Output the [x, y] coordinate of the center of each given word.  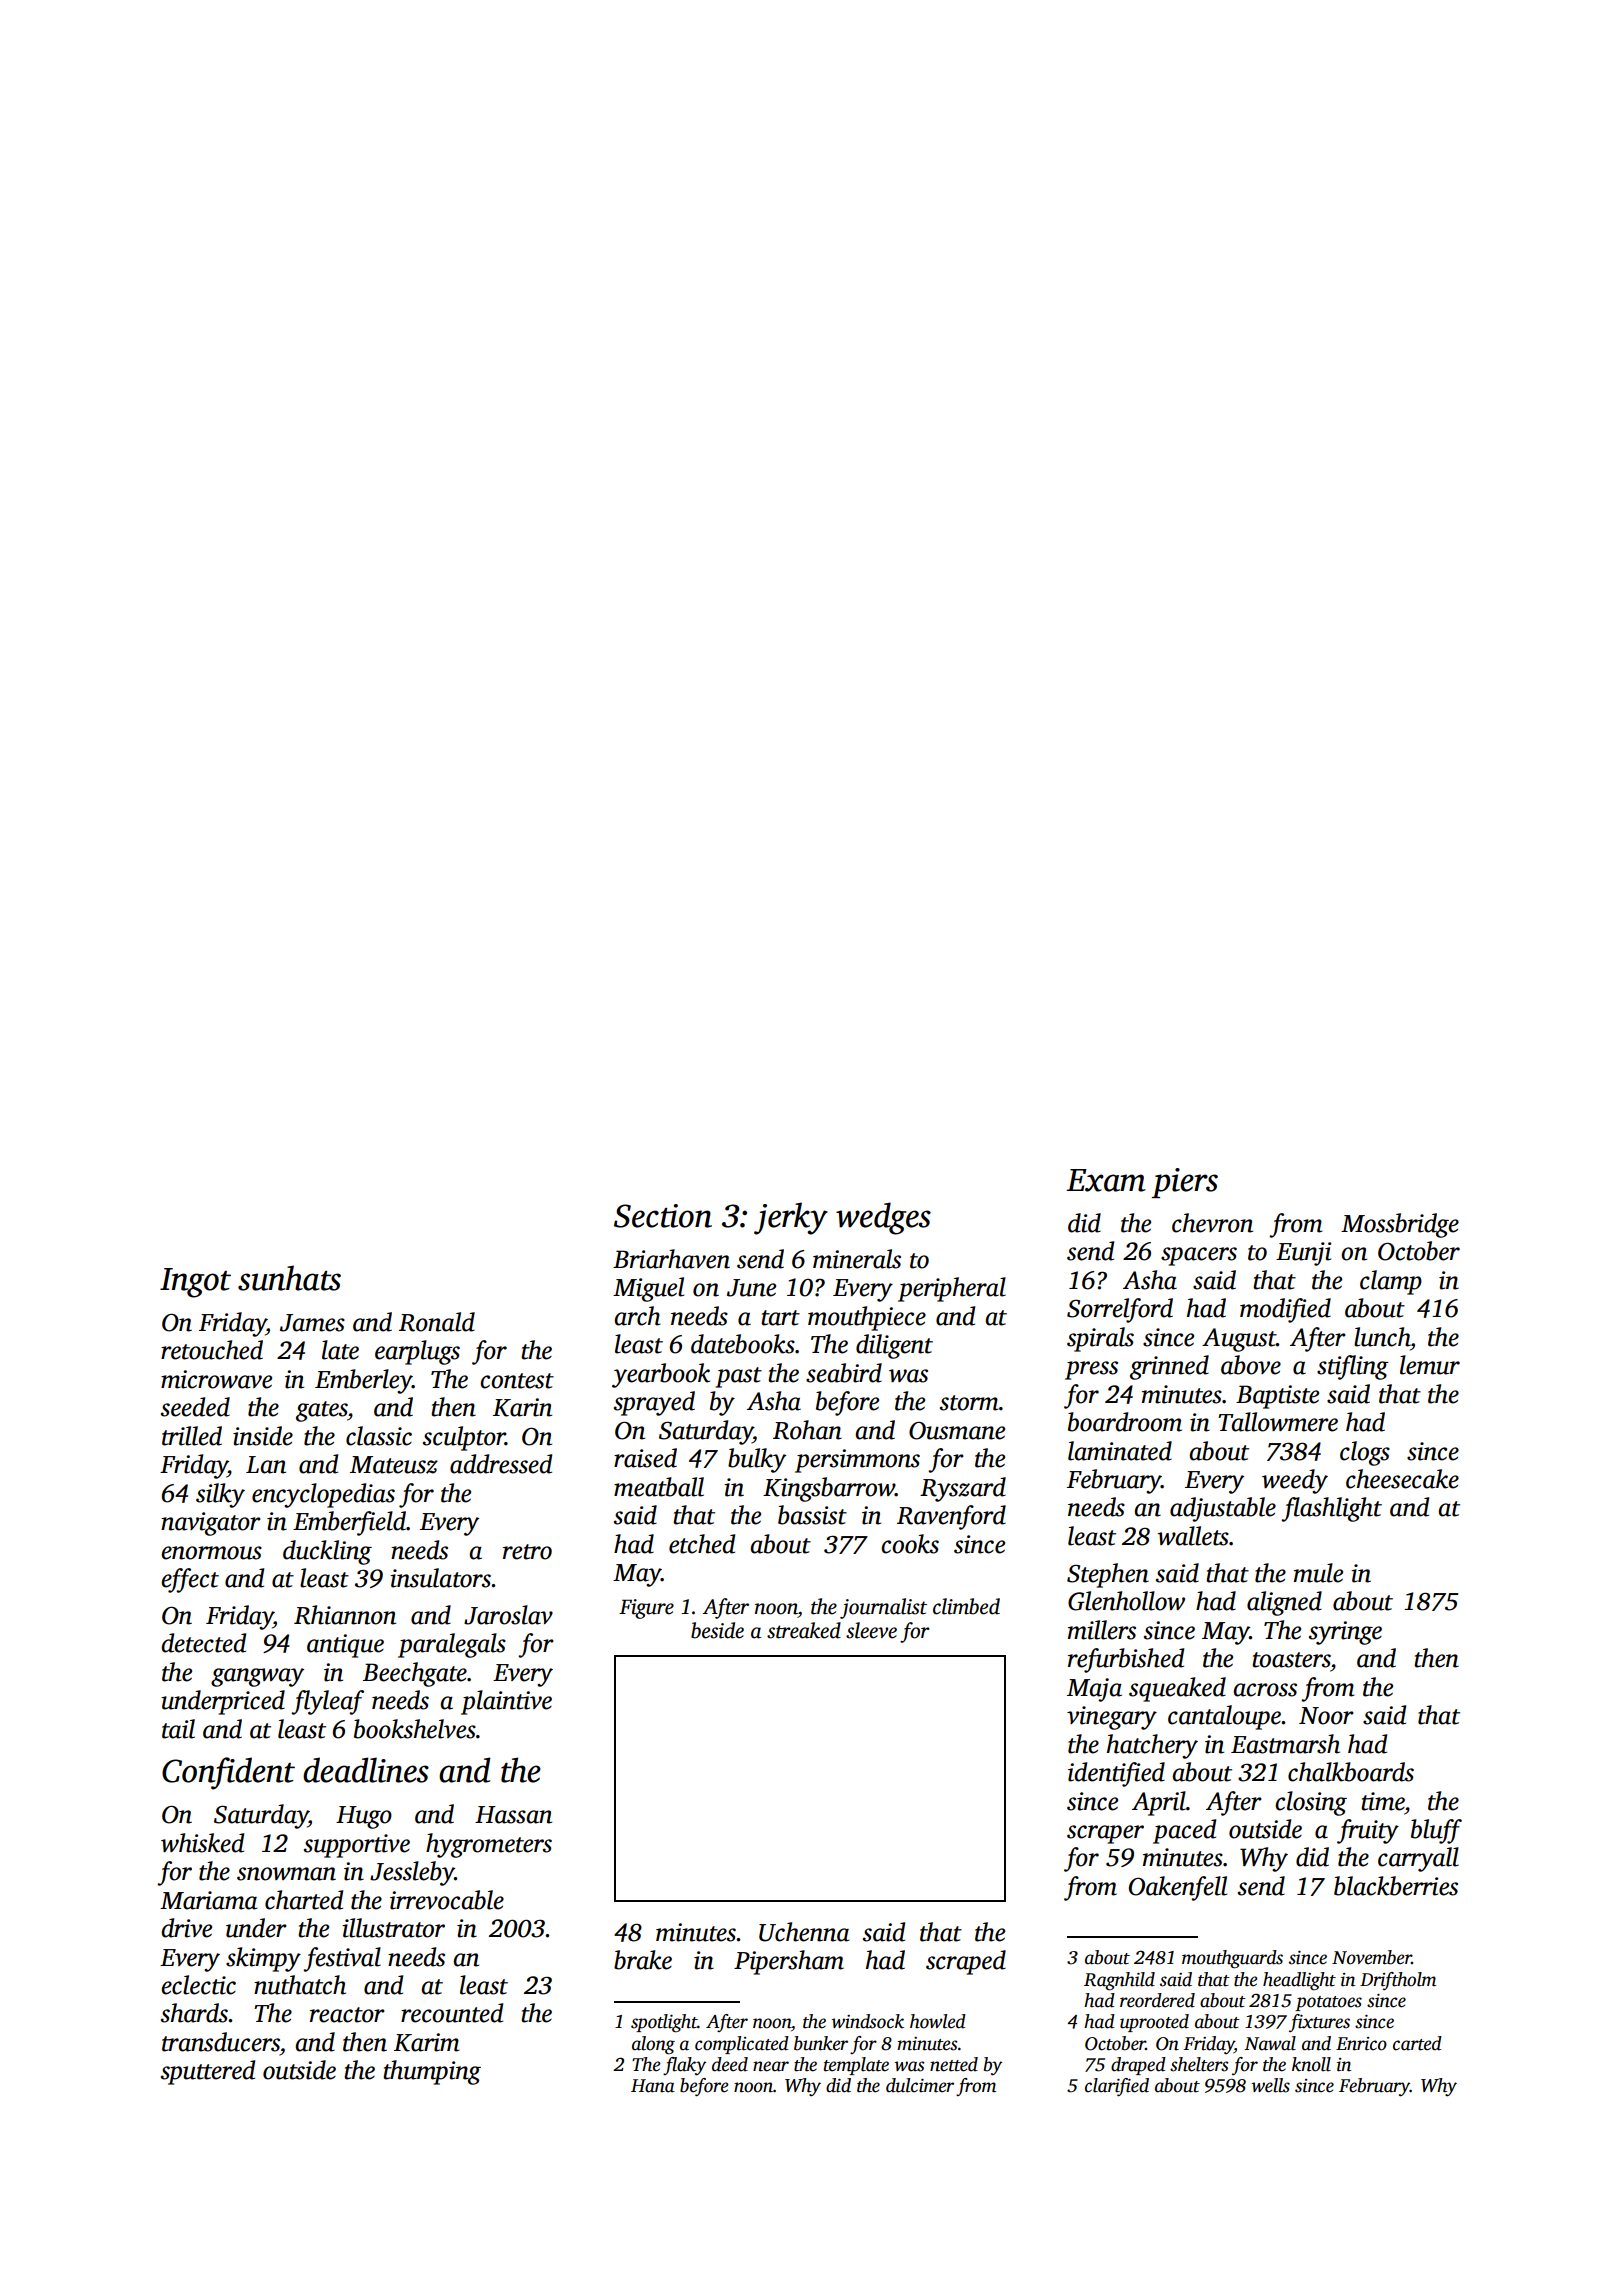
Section [663, 1216]
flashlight [1331, 1509]
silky [220, 1495]
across [1265, 1690]
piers [1185, 1183]
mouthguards [1232, 1959]
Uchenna [804, 1932]
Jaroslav [508, 1615]
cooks [910, 1544]
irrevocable [447, 1900]
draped [1138, 2066]
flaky [684, 2066]
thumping [432, 2072]
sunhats [289, 1278]
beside [717, 1630]
